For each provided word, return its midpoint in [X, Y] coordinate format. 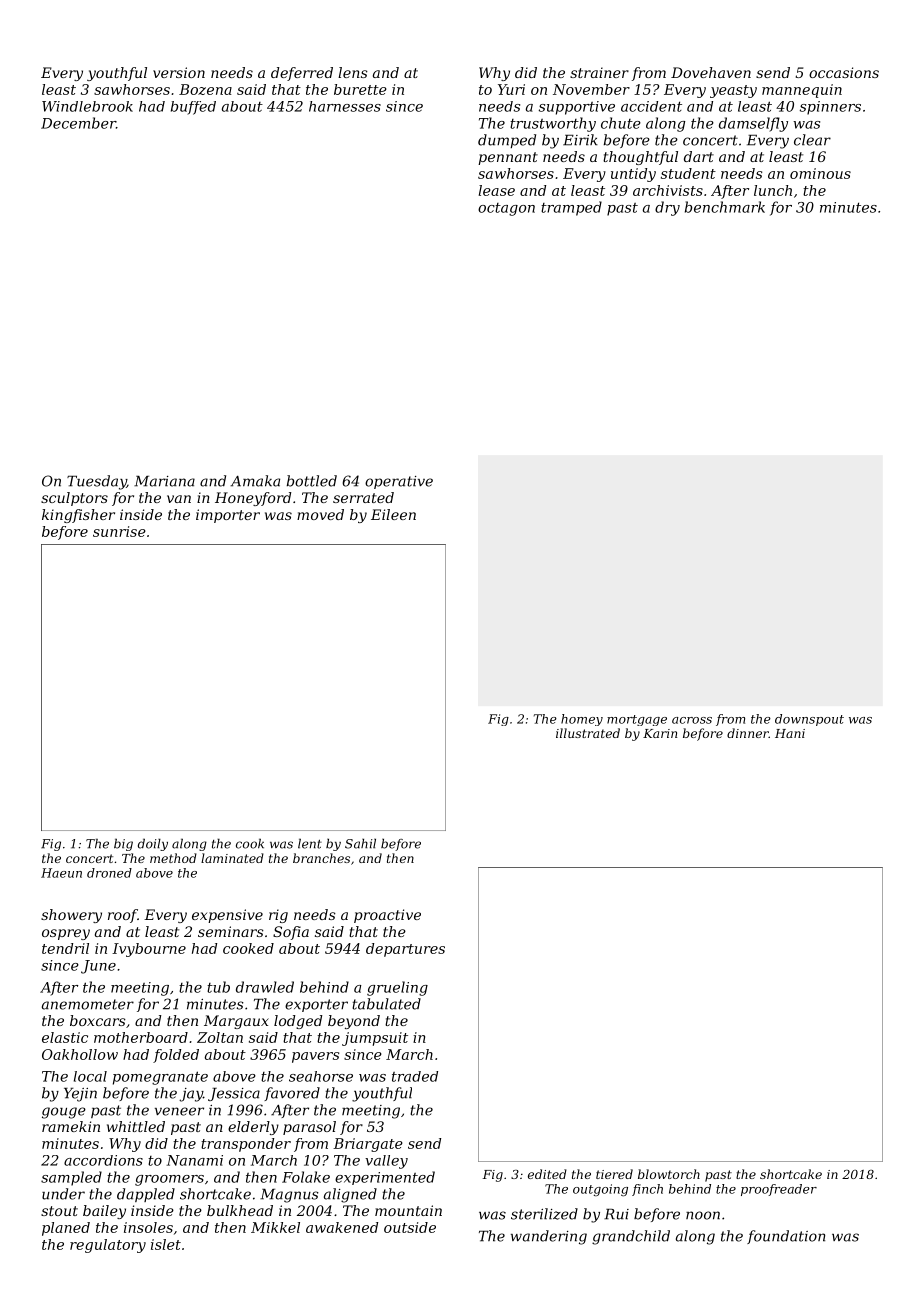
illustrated [588, 733]
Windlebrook [87, 106]
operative [399, 482]
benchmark [725, 207]
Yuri [511, 89]
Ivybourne [149, 950]
